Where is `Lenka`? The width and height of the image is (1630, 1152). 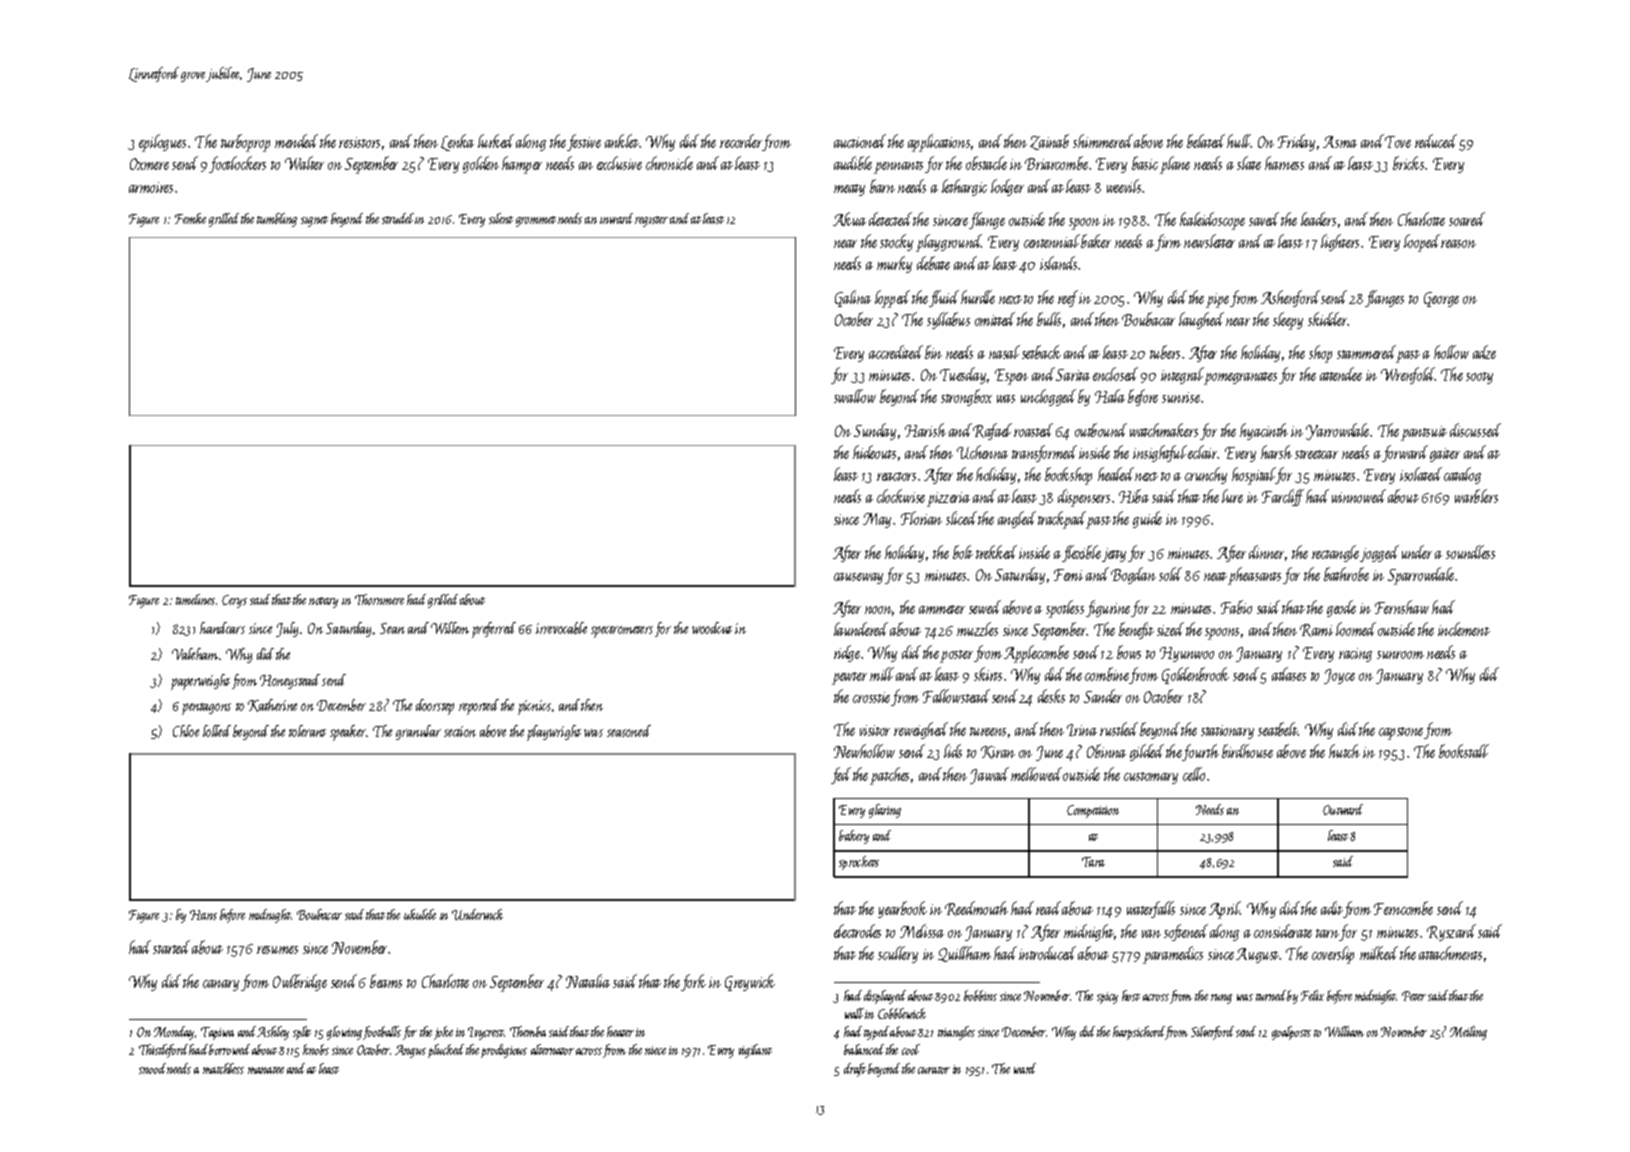 Lenka is located at coordinates (457, 142).
